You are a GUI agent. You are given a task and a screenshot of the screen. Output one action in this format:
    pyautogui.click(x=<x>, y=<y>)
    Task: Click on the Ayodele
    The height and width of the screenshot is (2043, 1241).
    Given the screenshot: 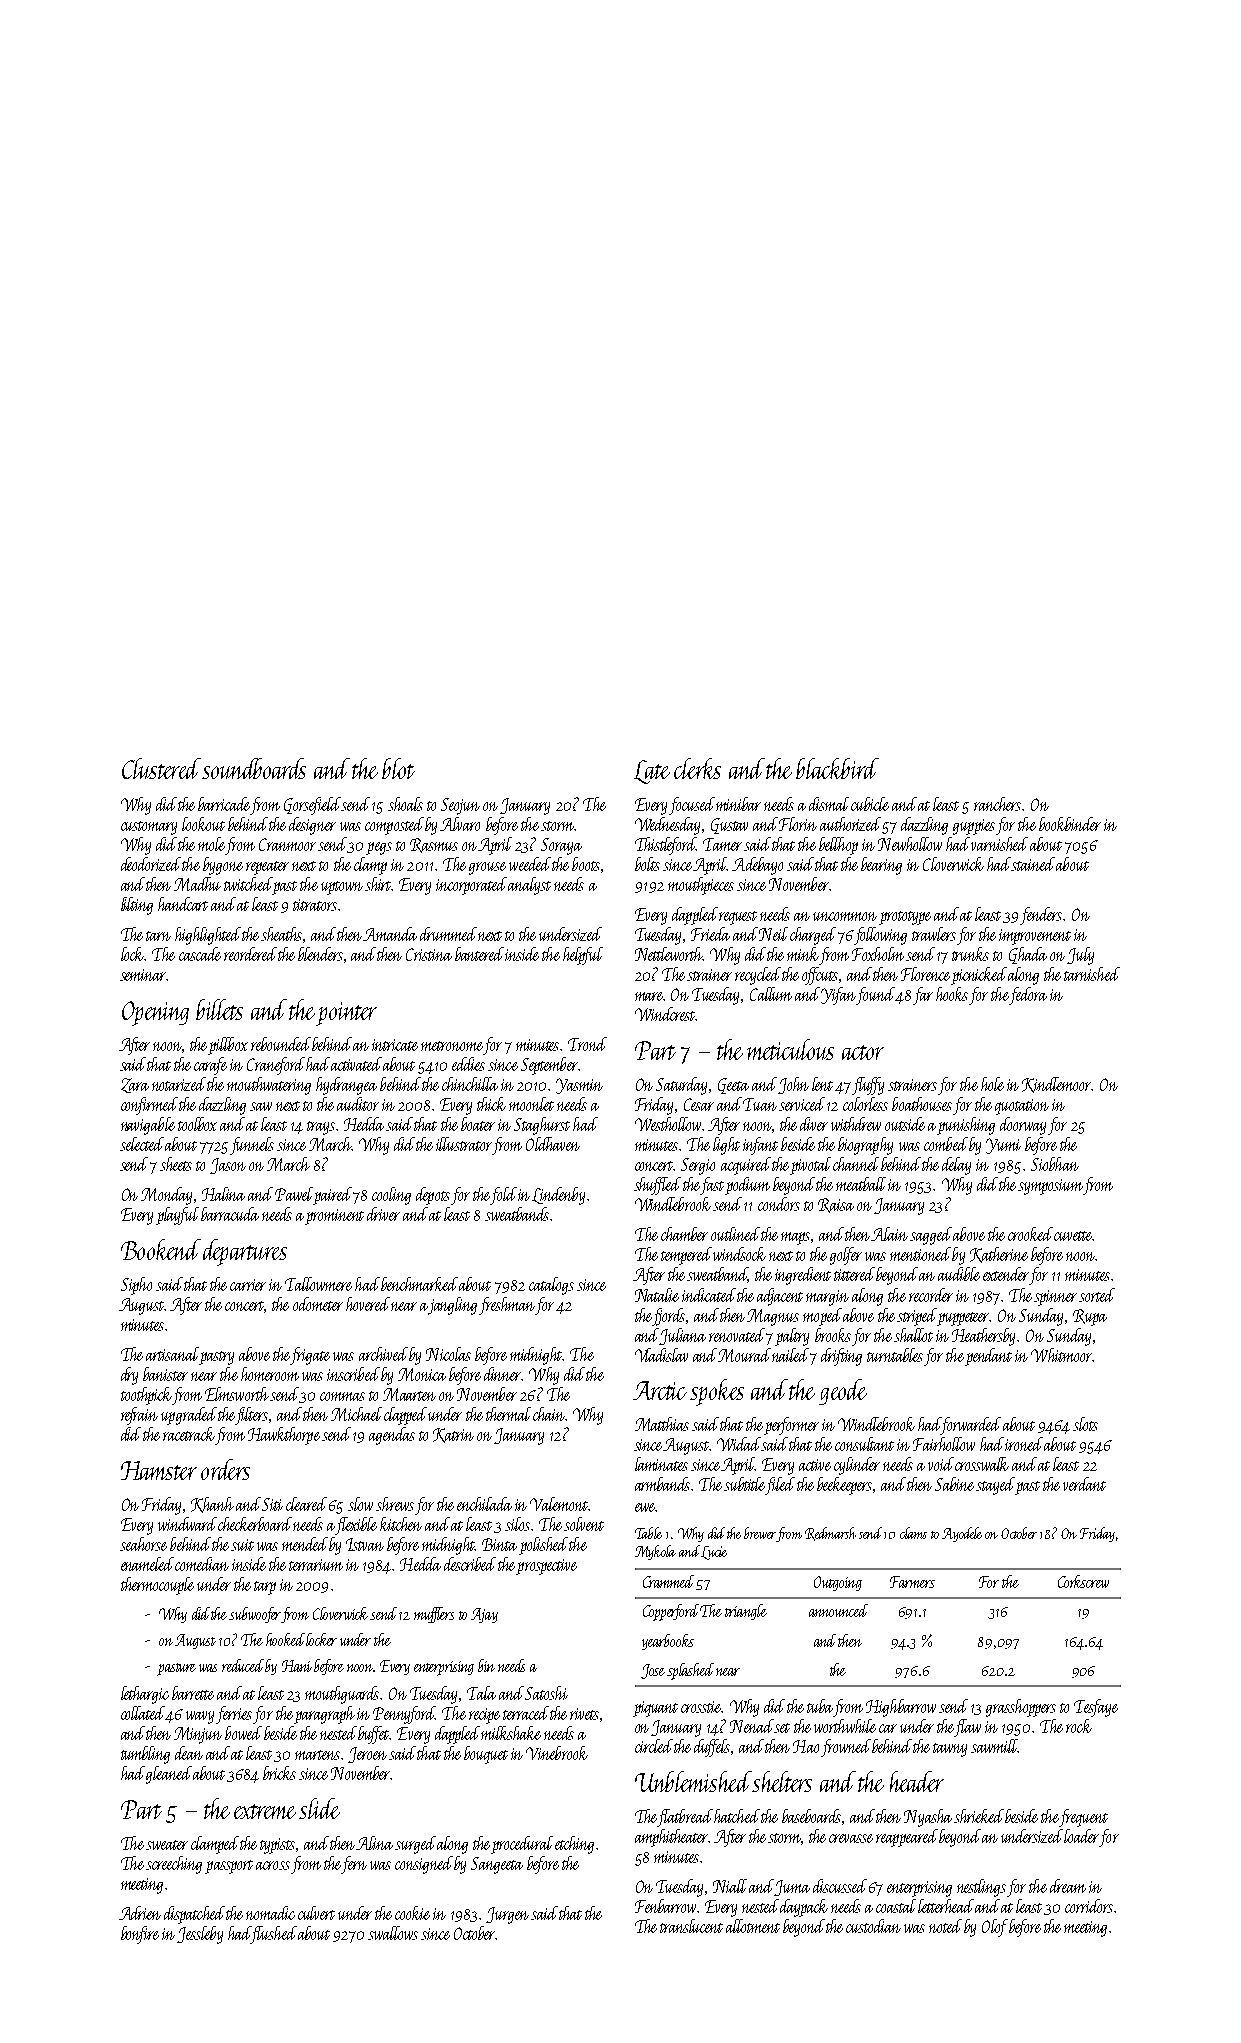 What is the action you would take?
    pyautogui.click(x=962, y=1534)
